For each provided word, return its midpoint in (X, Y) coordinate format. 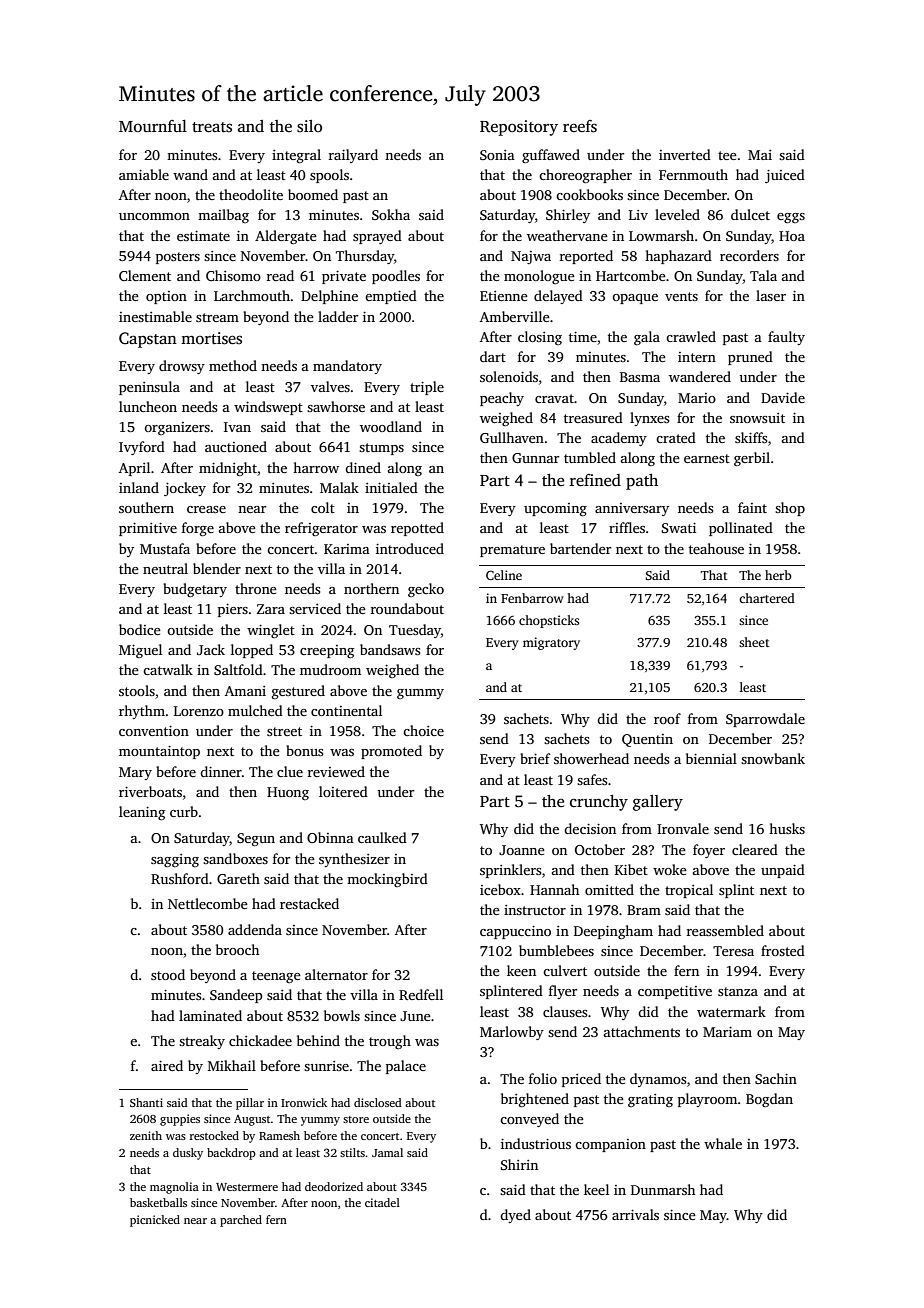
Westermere (247, 1187)
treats (212, 127)
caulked (382, 837)
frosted (783, 950)
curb (184, 811)
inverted (685, 154)
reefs (580, 126)
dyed (515, 1216)
